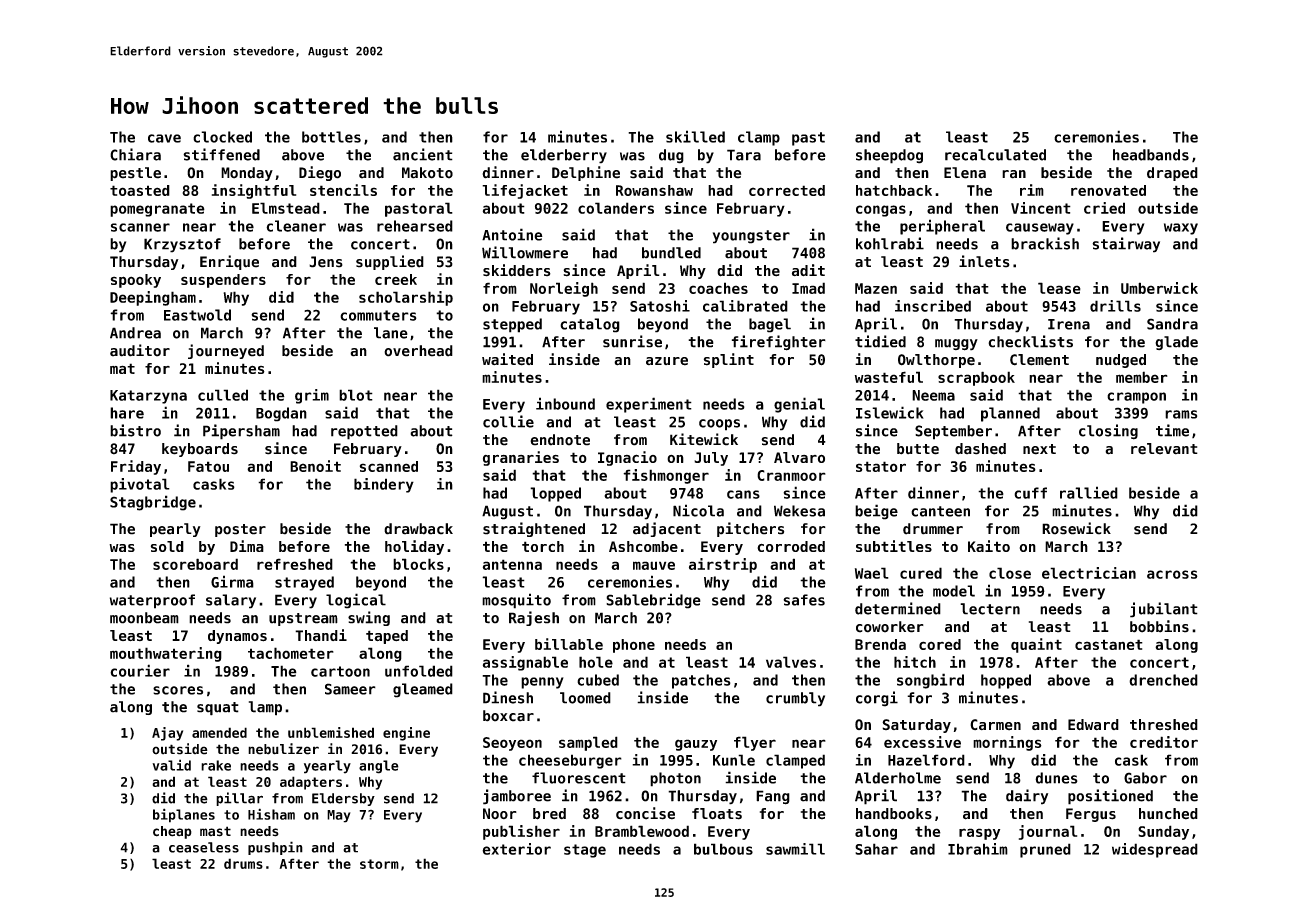  I want to click on drawback, so click(418, 529).
